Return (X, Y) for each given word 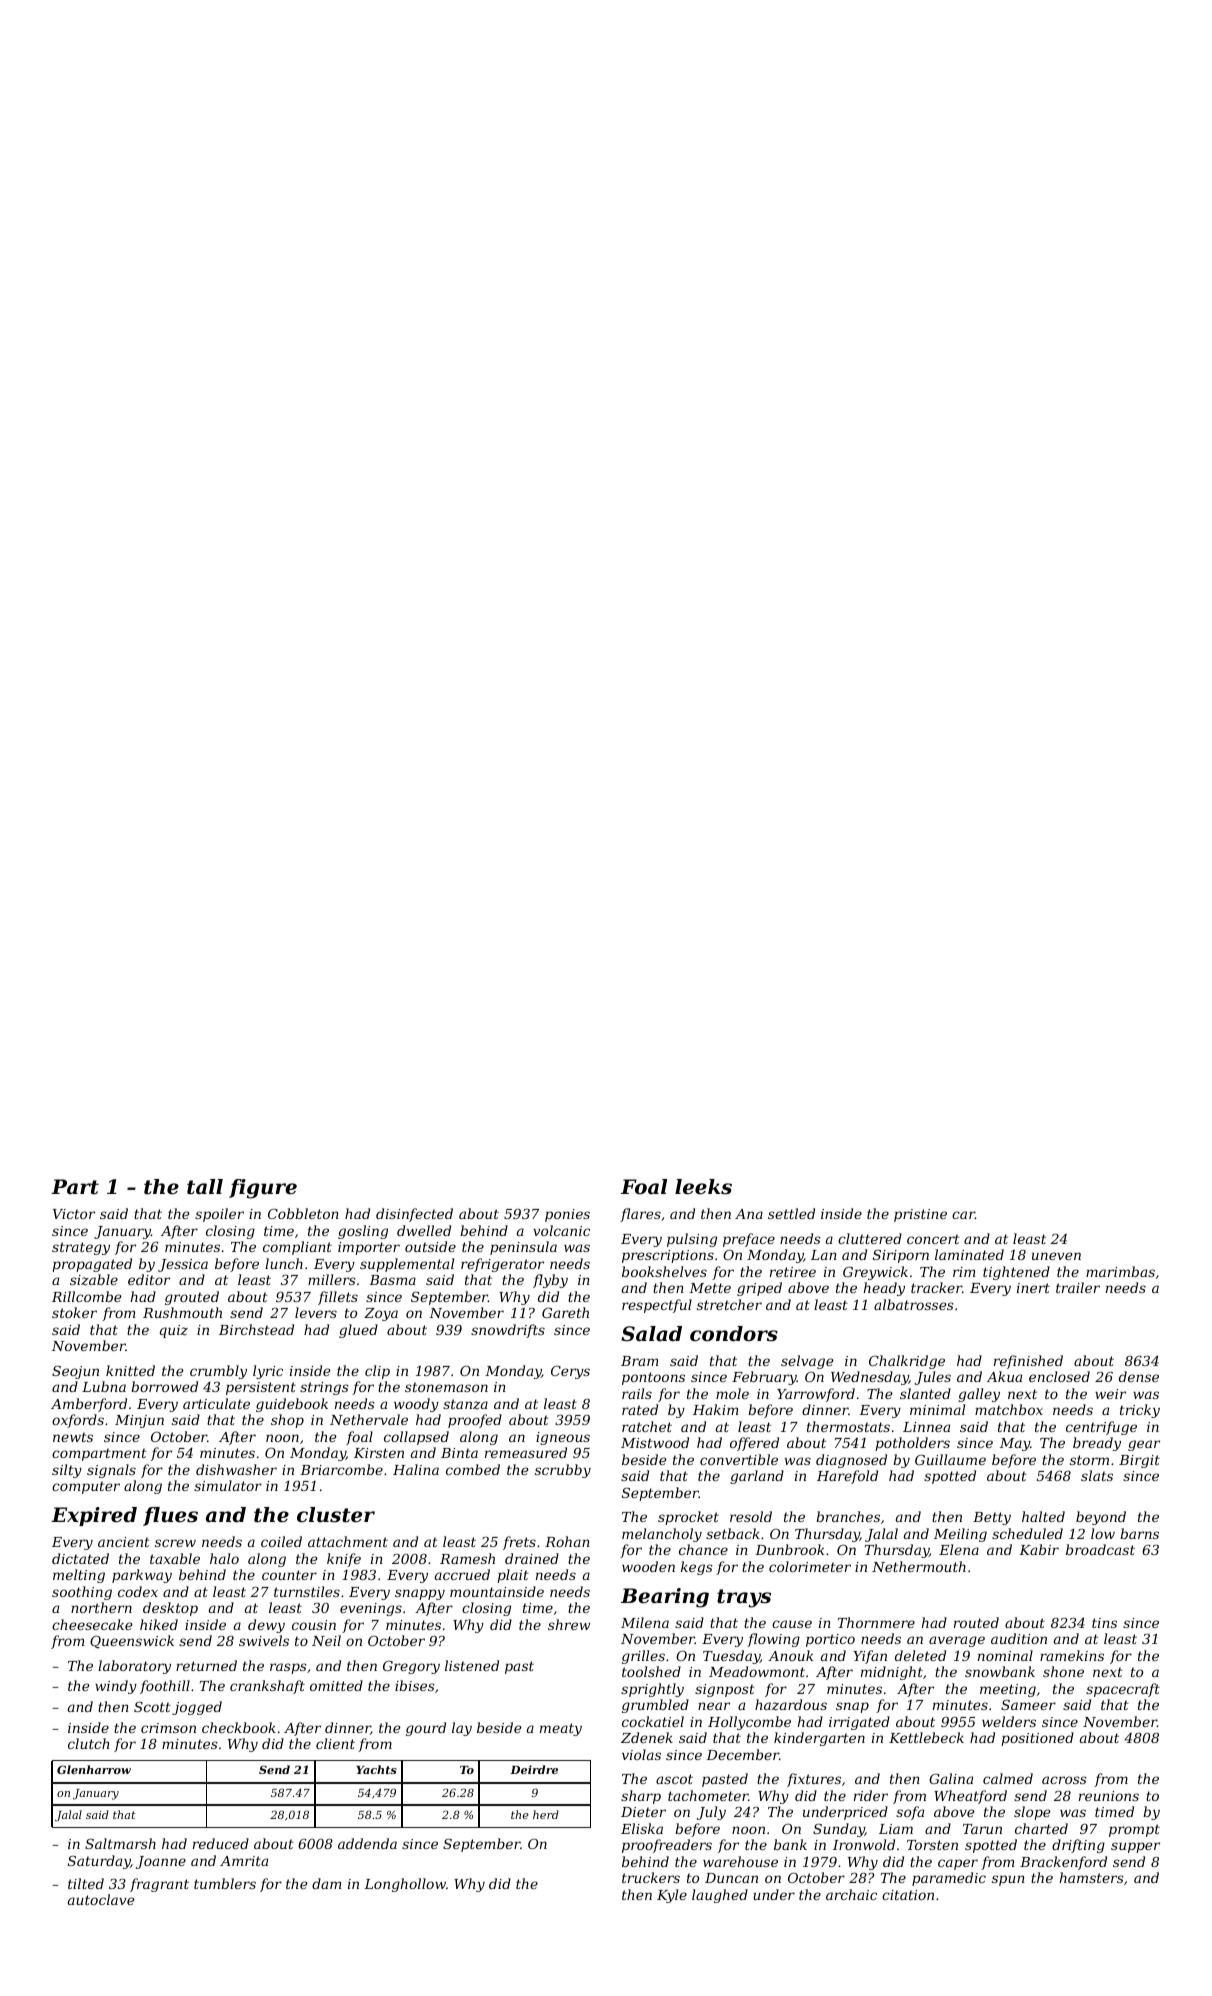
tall (205, 1187)
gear (1144, 1445)
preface (749, 1240)
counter (289, 1575)
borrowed (164, 1386)
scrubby (563, 1471)
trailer (1078, 1287)
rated (640, 1409)
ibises (415, 1685)
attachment (348, 1541)
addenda (367, 1843)
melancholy (662, 1535)
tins (1104, 1623)
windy (116, 1687)
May (1015, 1444)
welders (1009, 1721)
